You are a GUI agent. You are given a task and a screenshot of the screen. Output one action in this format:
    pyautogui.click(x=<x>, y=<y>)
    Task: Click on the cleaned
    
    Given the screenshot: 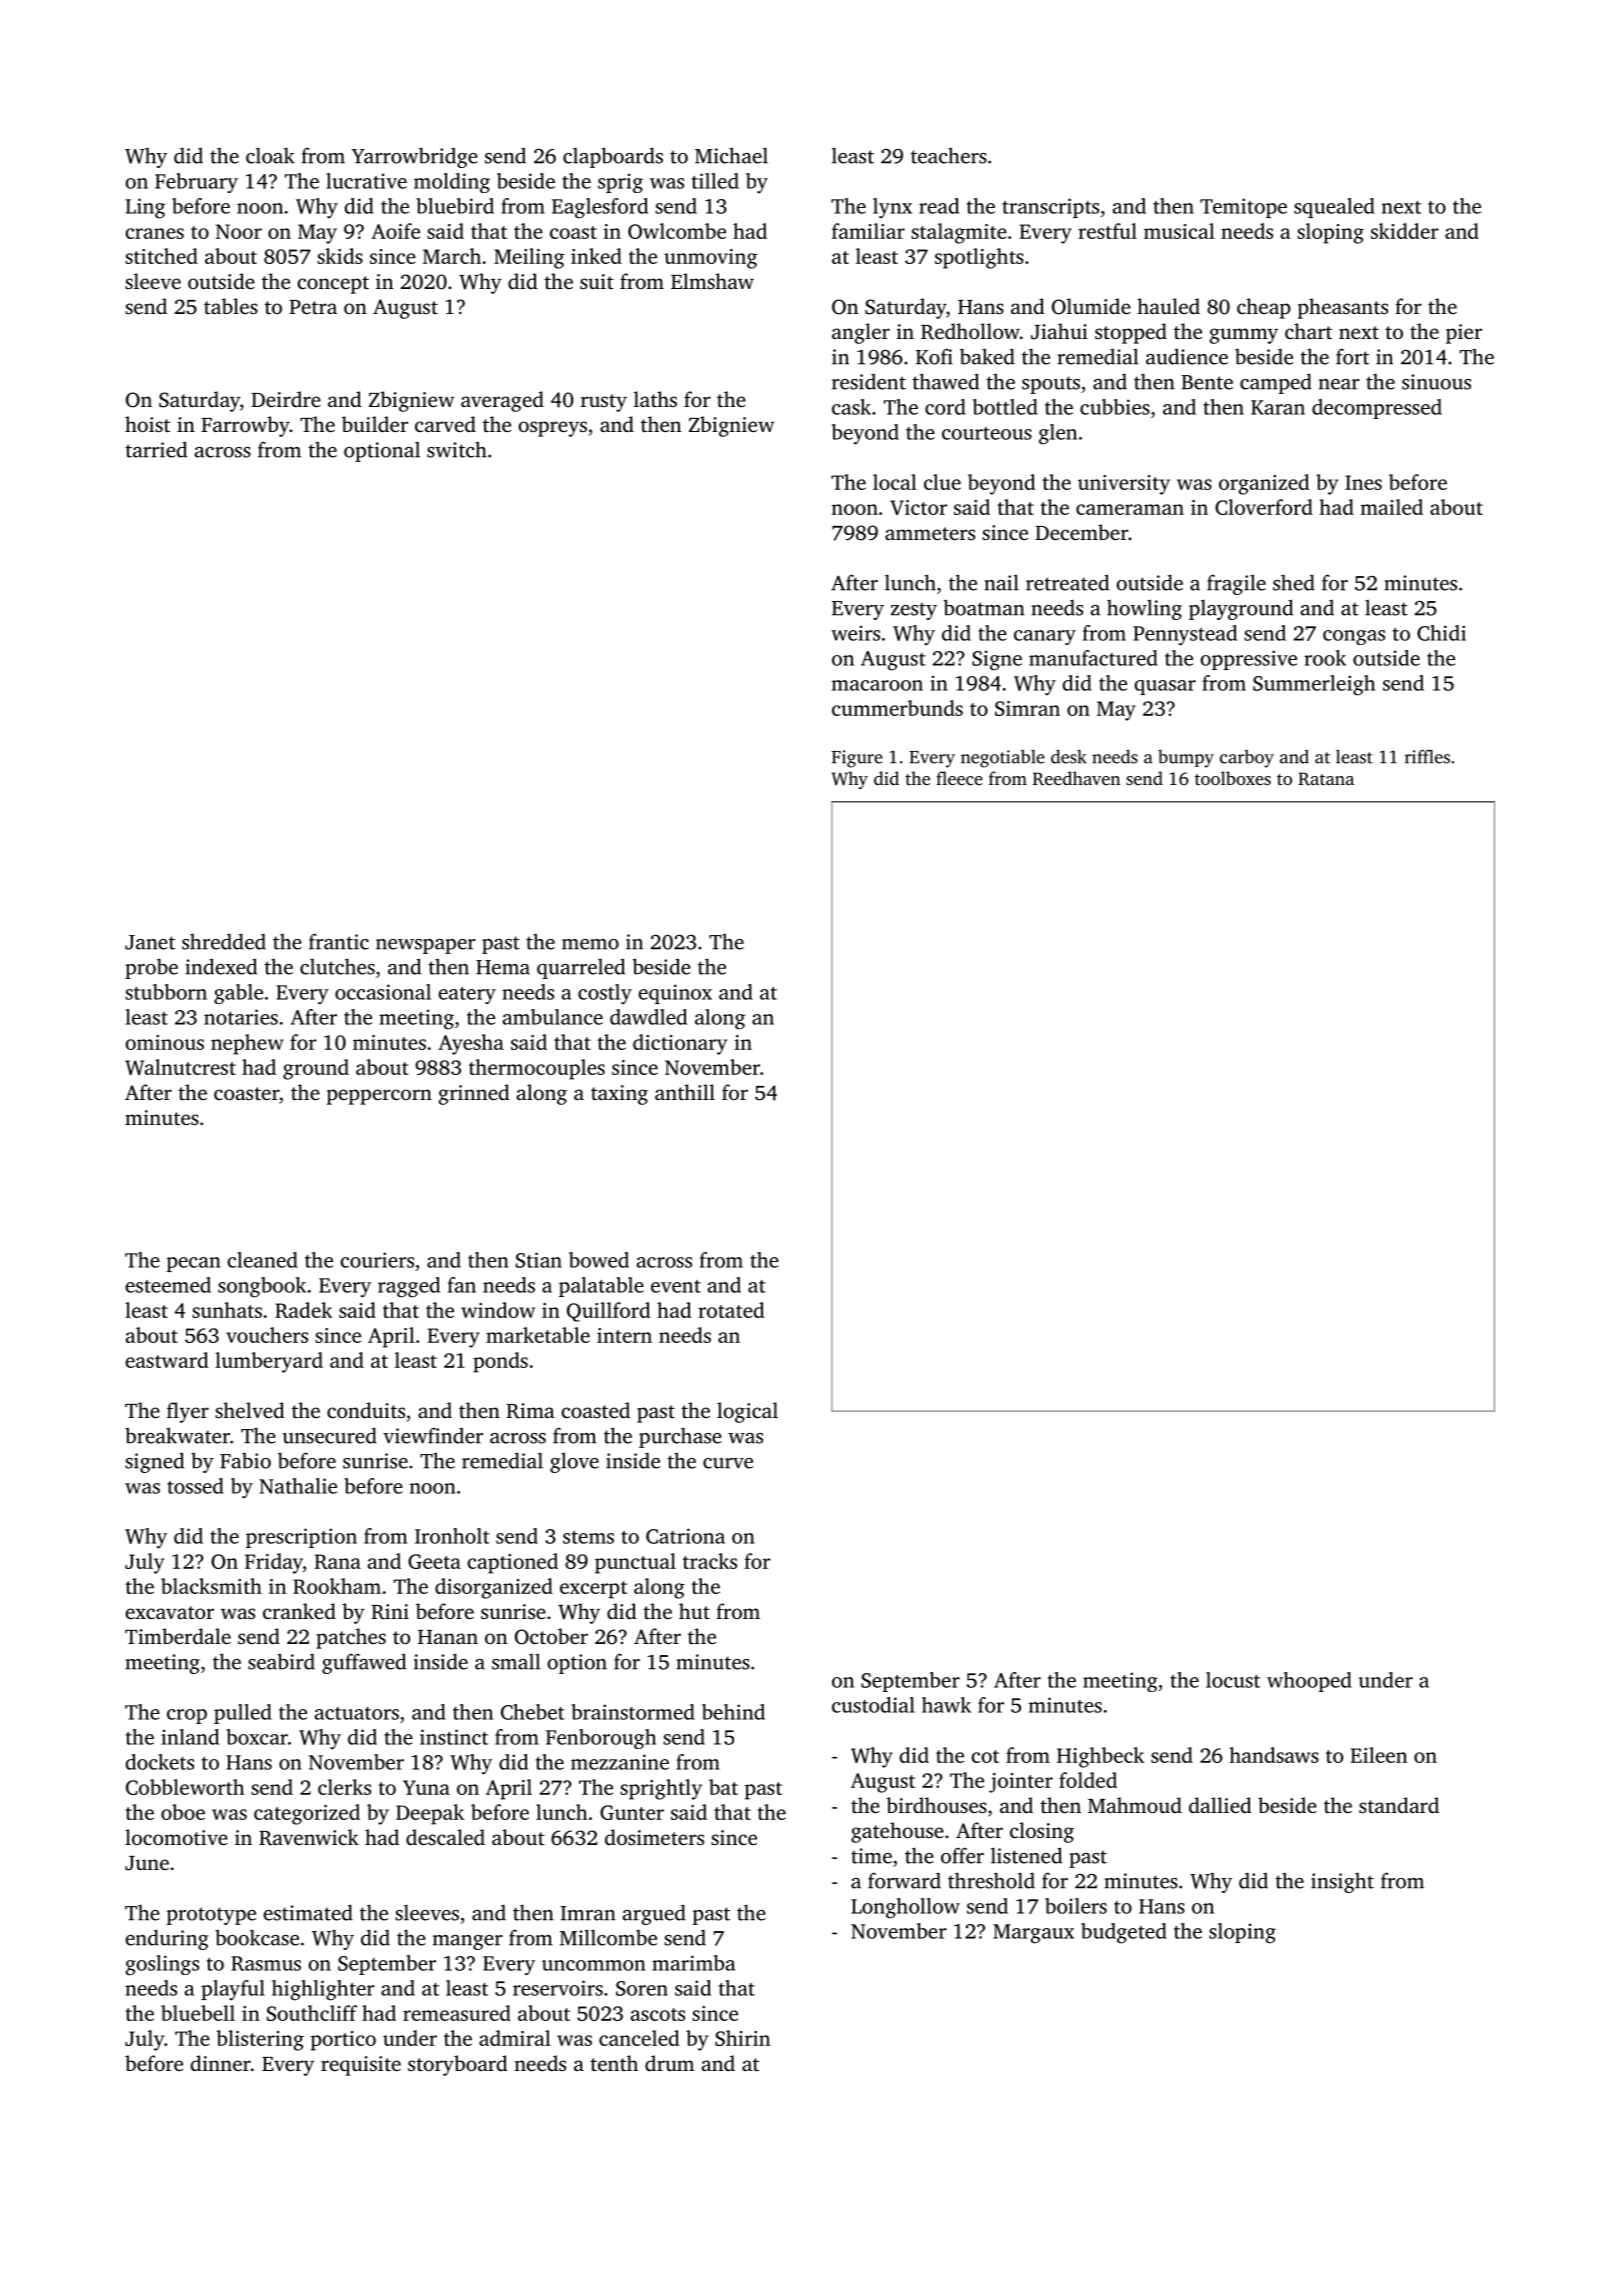 What is the action you would take?
    pyautogui.click(x=262, y=1260)
